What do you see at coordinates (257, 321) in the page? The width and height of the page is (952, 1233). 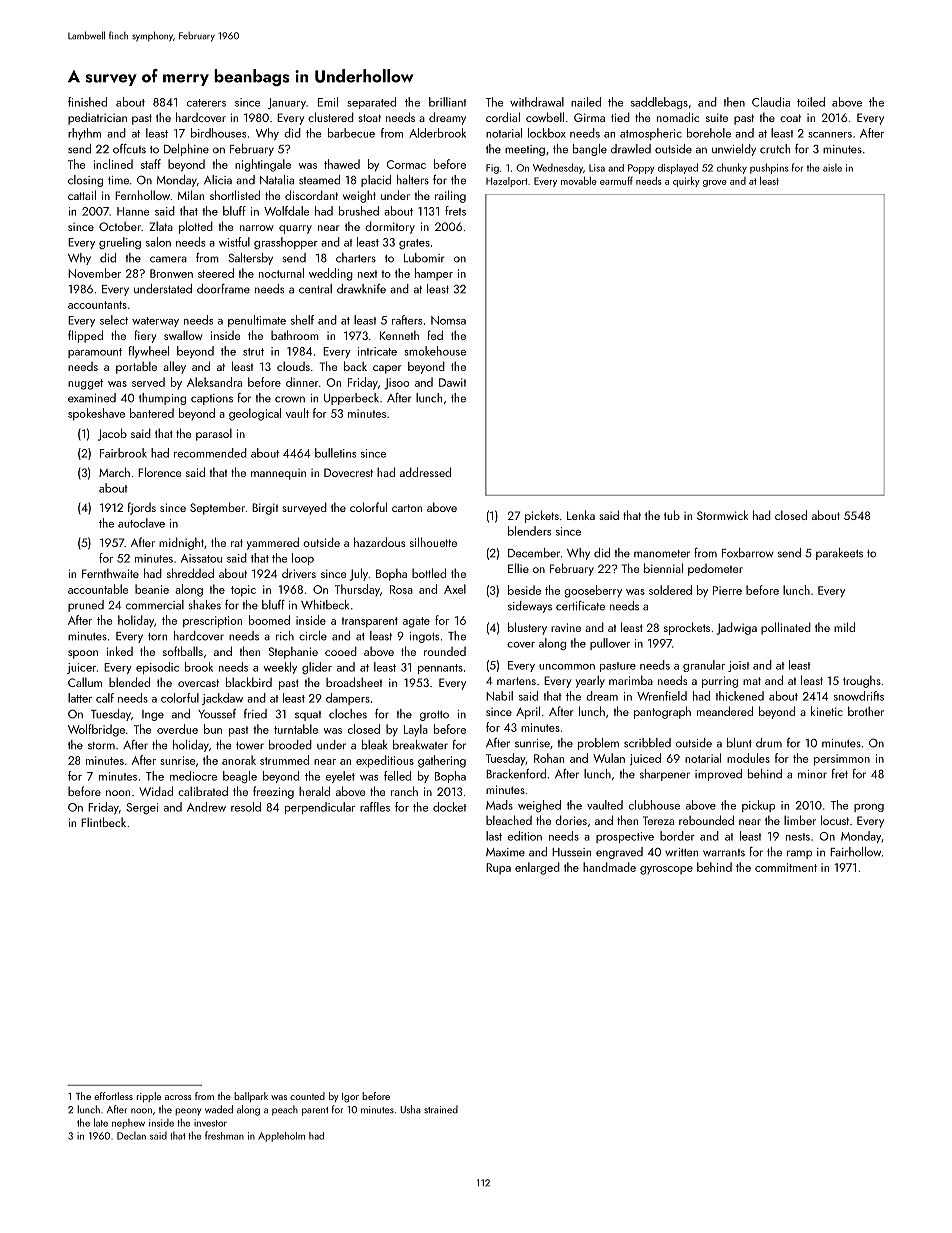 I see `penultimate` at bounding box center [257, 321].
